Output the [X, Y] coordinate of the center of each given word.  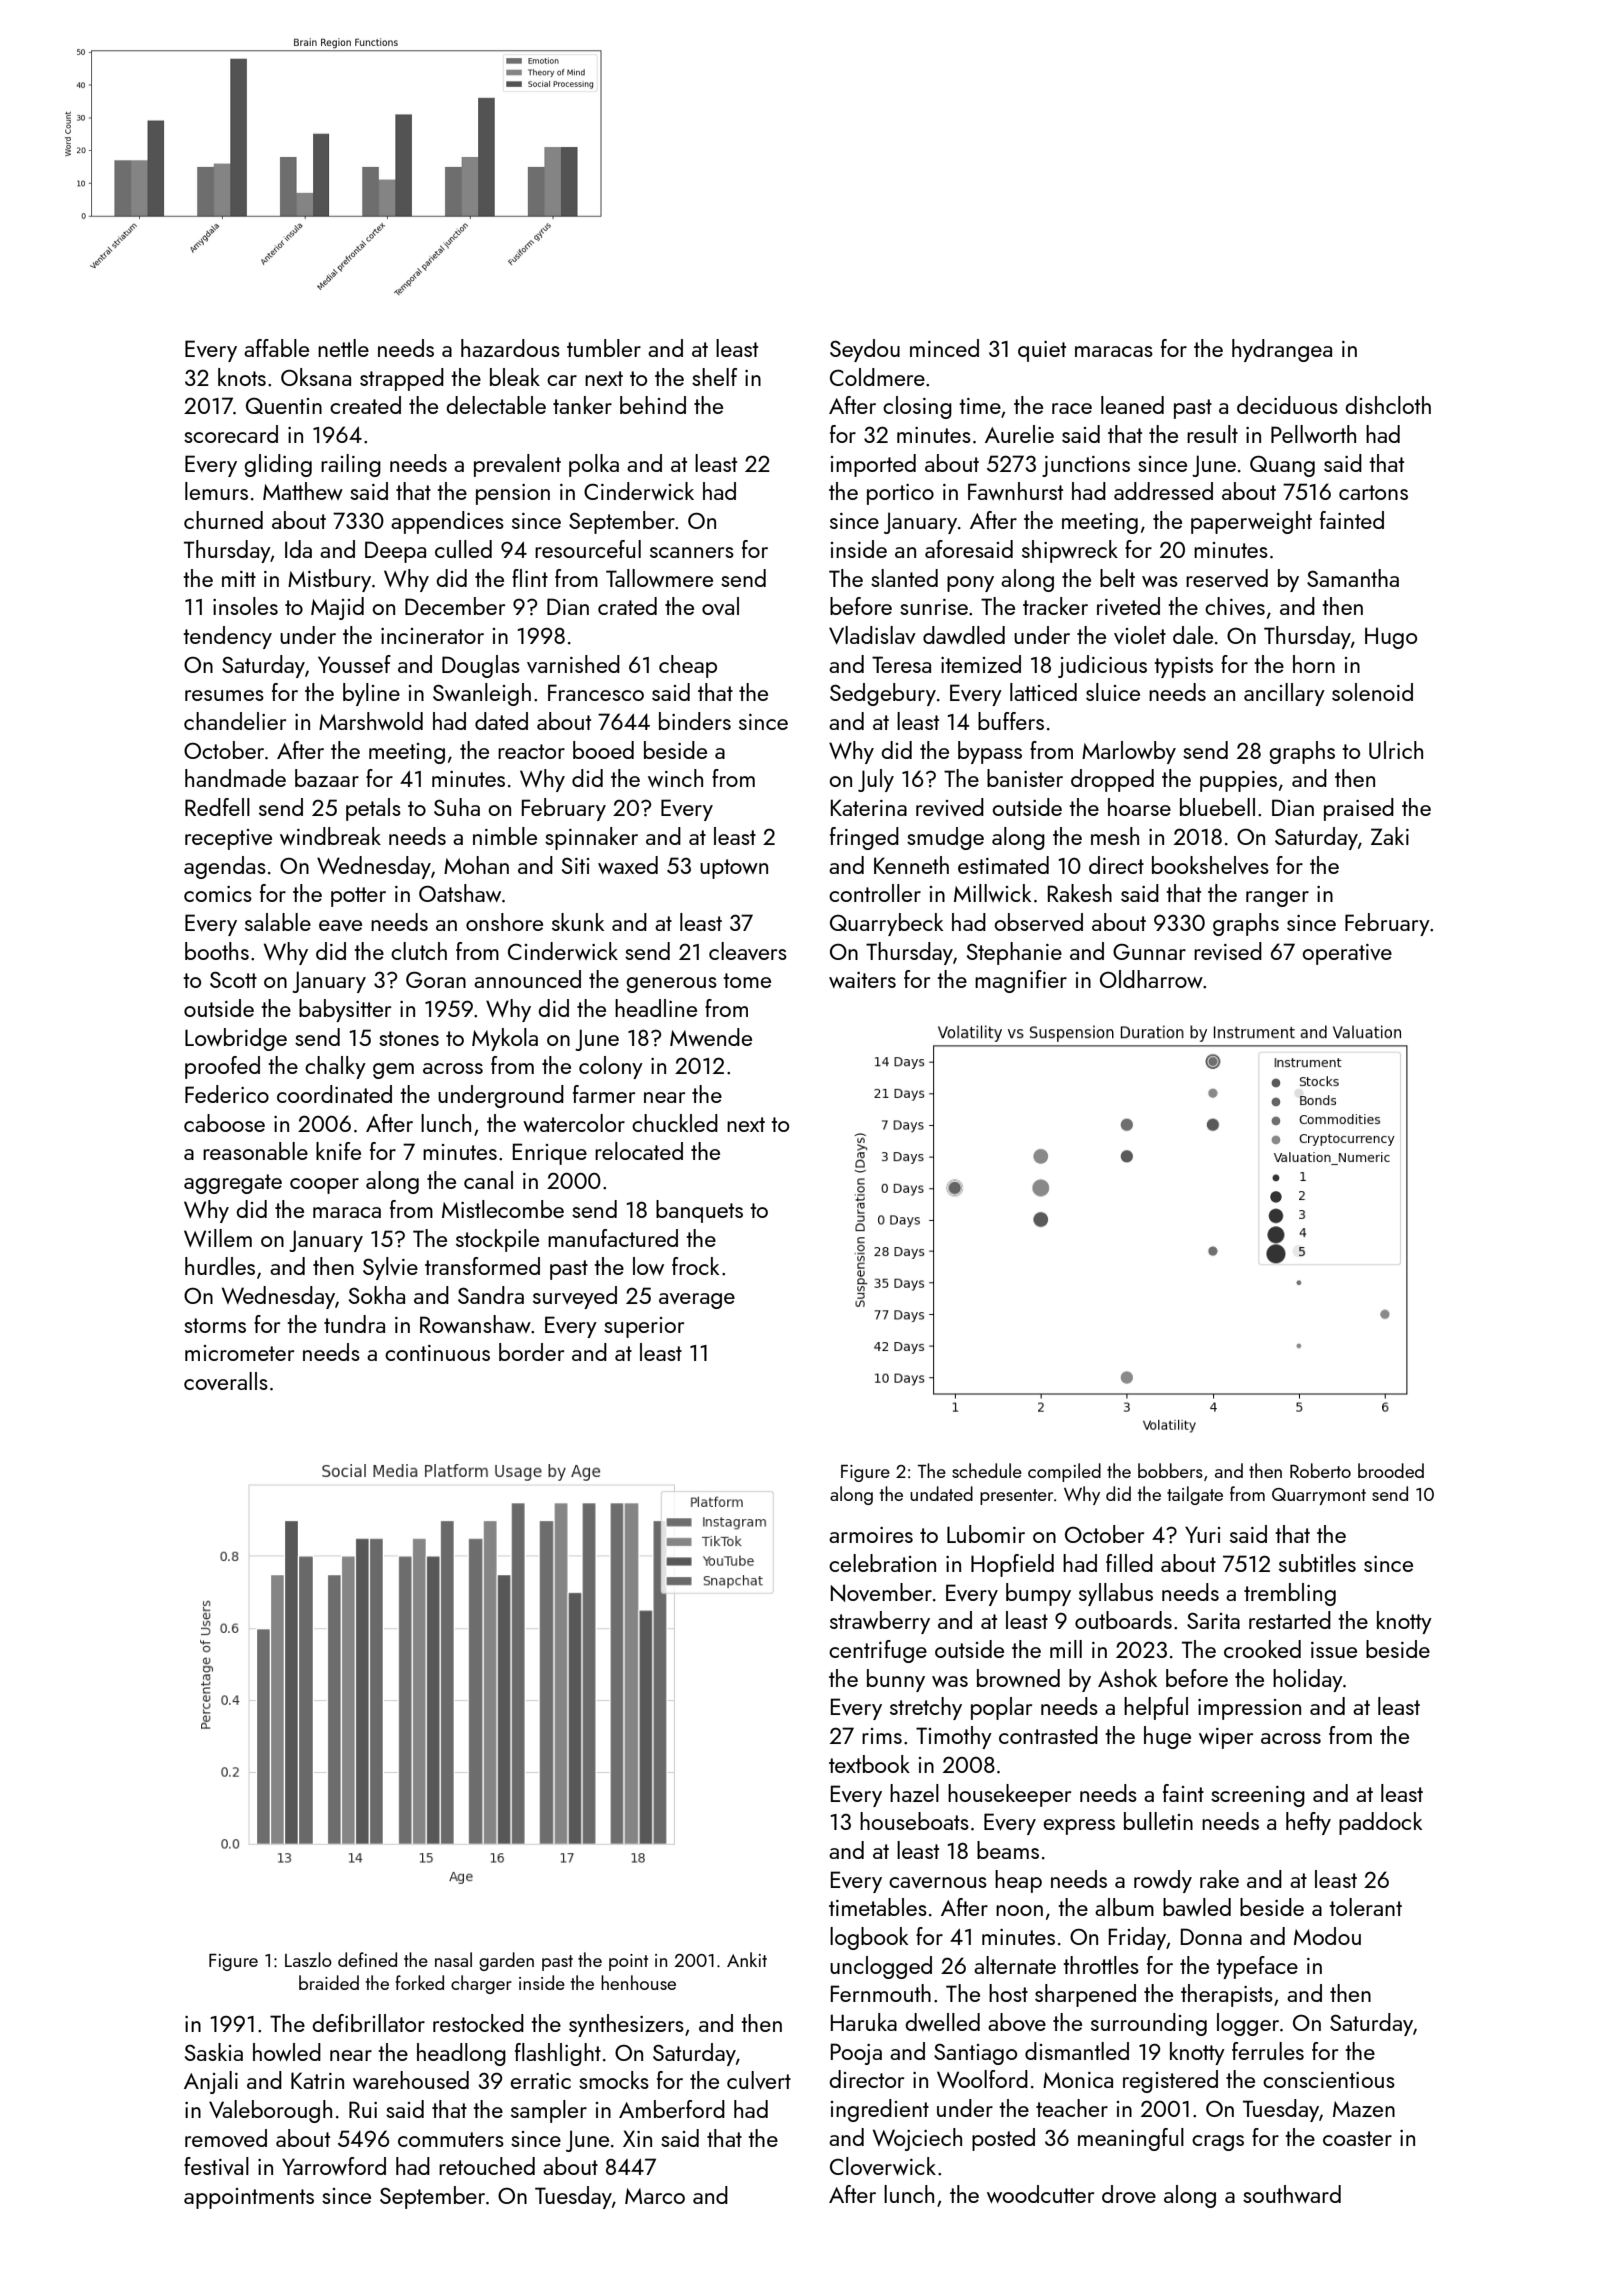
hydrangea [1282, 350]
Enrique [550, 1154]
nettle [343, 348]
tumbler [604, 348]
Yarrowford [334, 2166]
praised [1359, 809]
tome [747, 980]
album [1124, 1907]
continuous [437, 1353]
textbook [869, 1764]
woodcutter [1040, 2194]
